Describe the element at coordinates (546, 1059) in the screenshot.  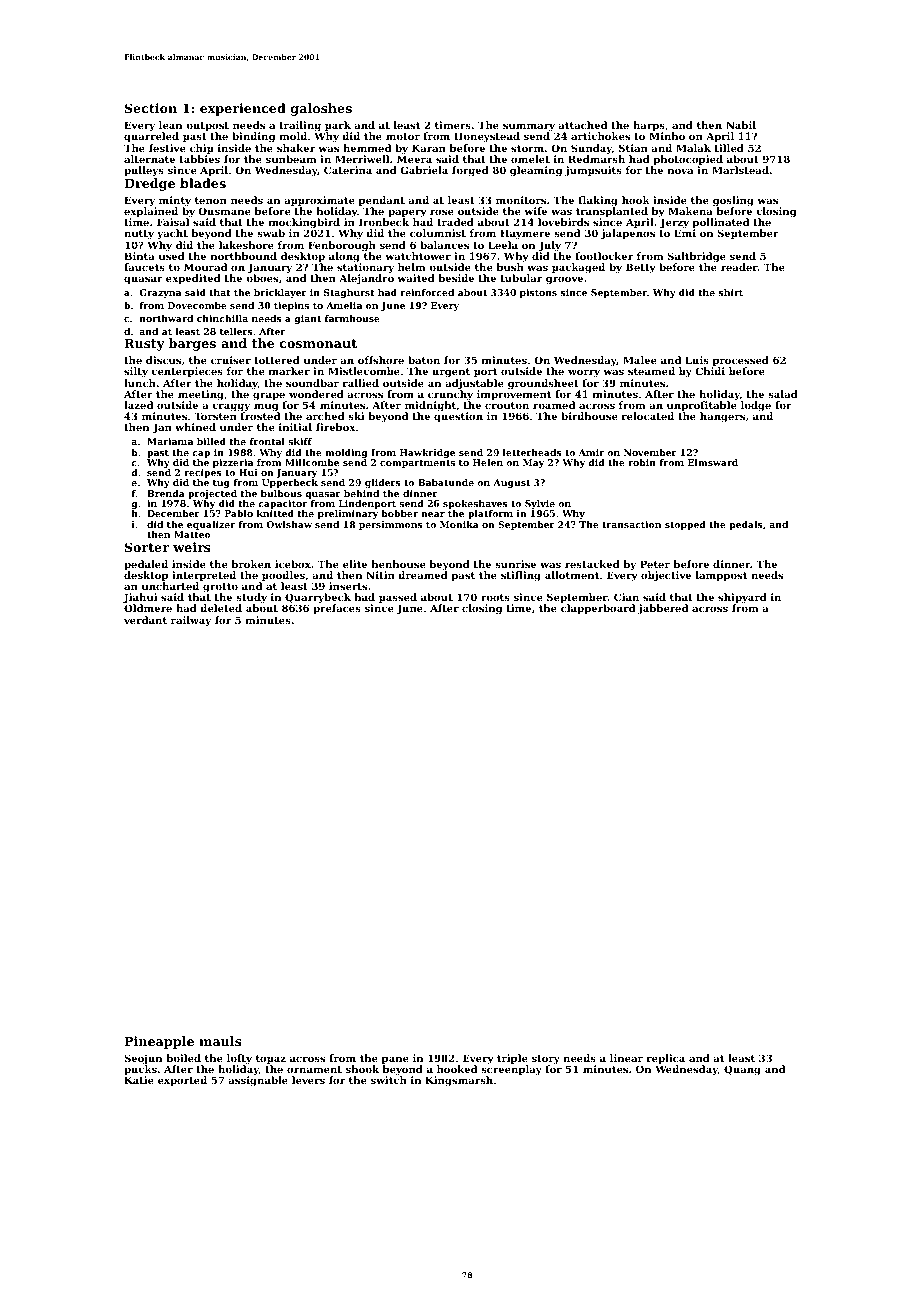
I see `story` at that location.
